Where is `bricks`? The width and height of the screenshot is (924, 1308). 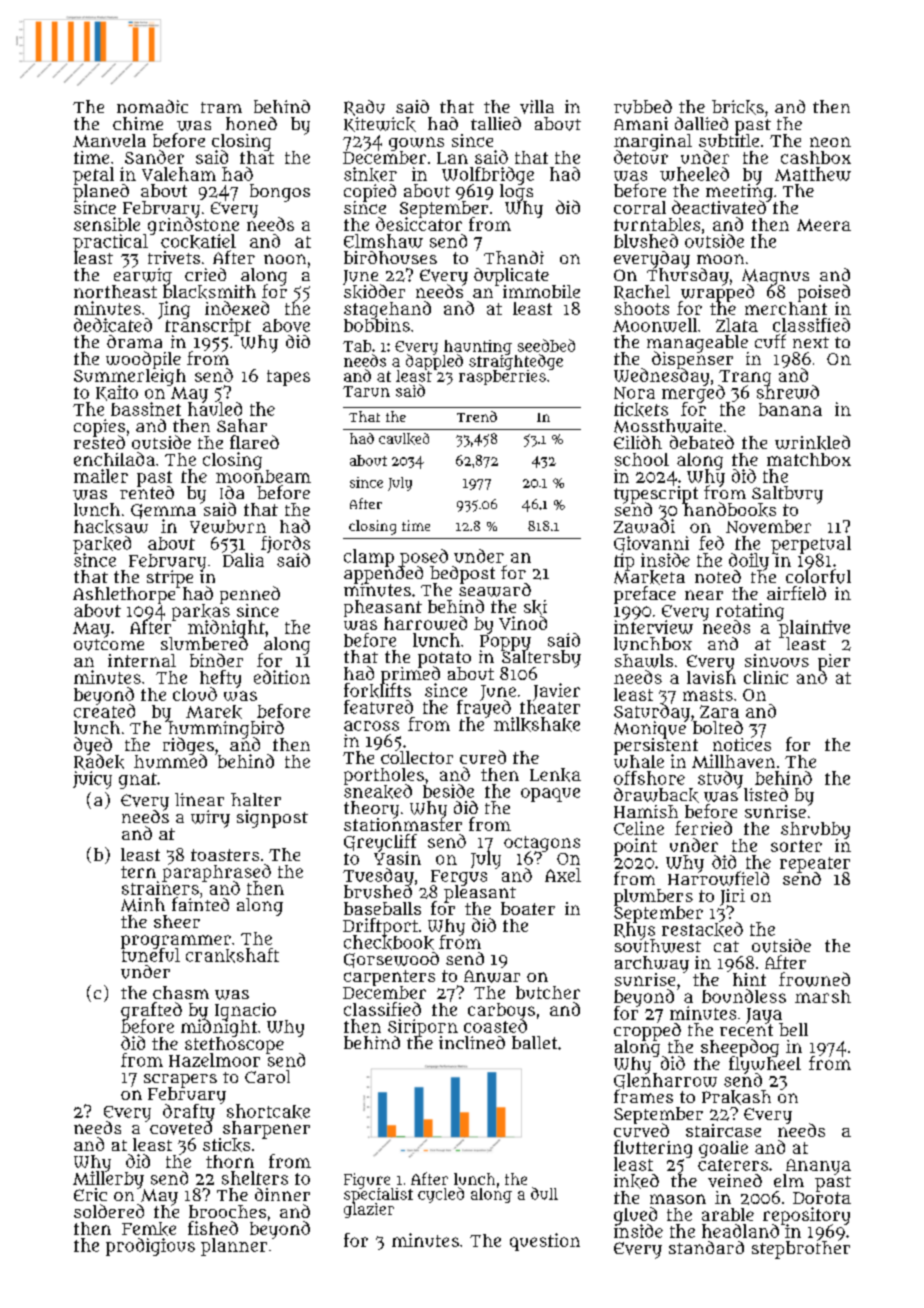 bricks is located at coordinates (738, 107).
